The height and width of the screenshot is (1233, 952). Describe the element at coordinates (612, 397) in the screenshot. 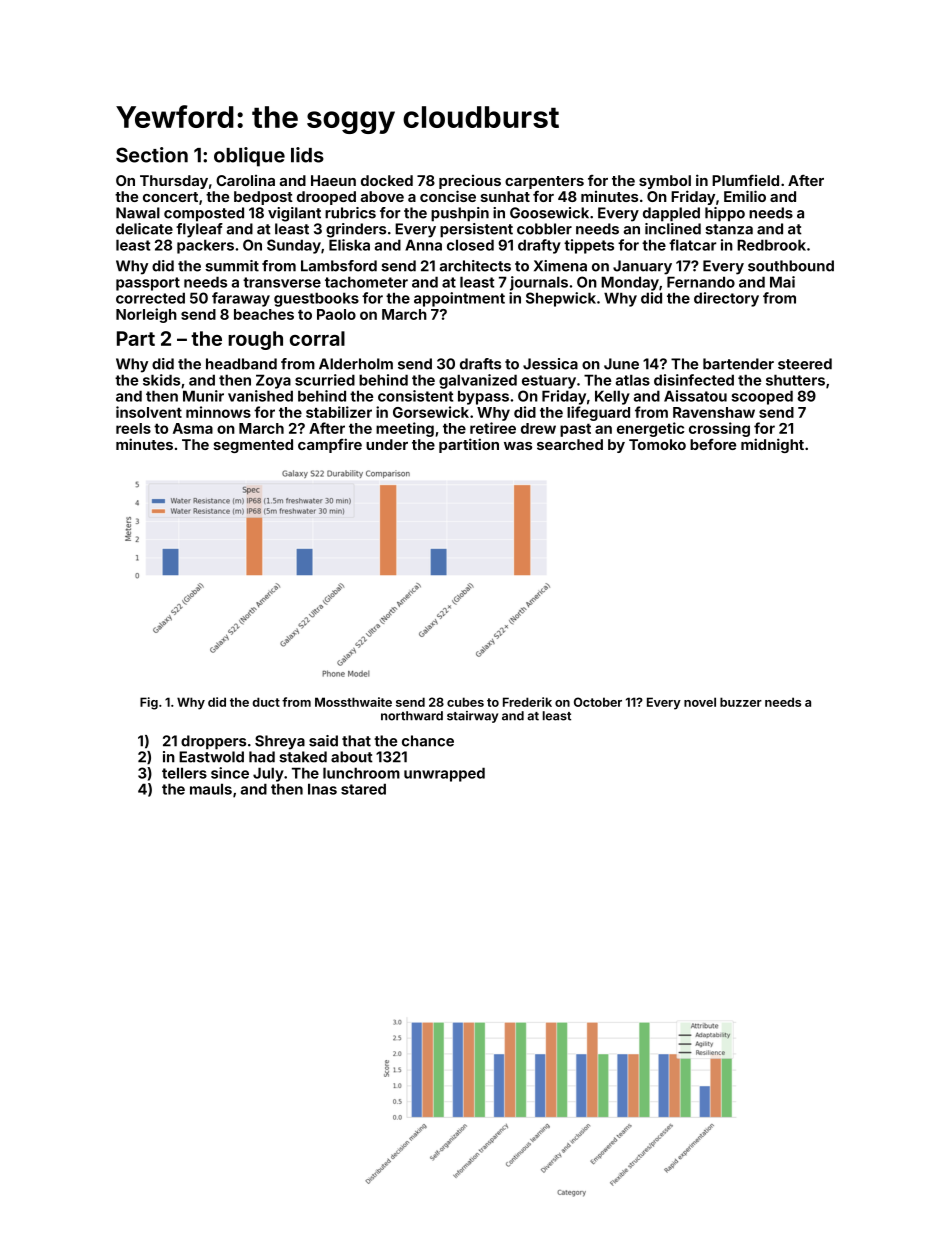

I see `Kelly` at that location.
